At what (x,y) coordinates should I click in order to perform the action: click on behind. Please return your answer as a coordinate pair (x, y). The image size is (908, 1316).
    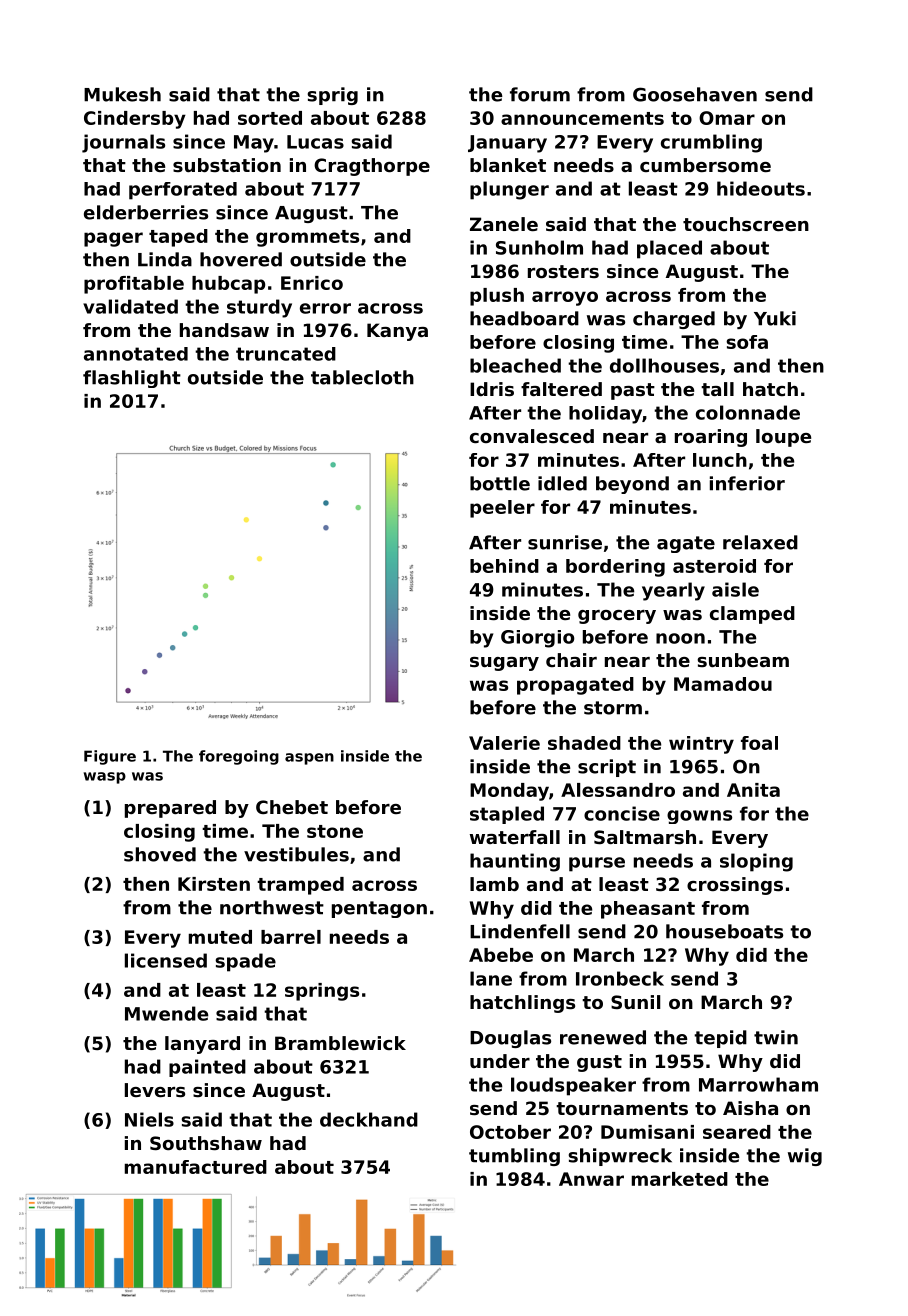
    Looking at the image, I should click on (504, 566).
